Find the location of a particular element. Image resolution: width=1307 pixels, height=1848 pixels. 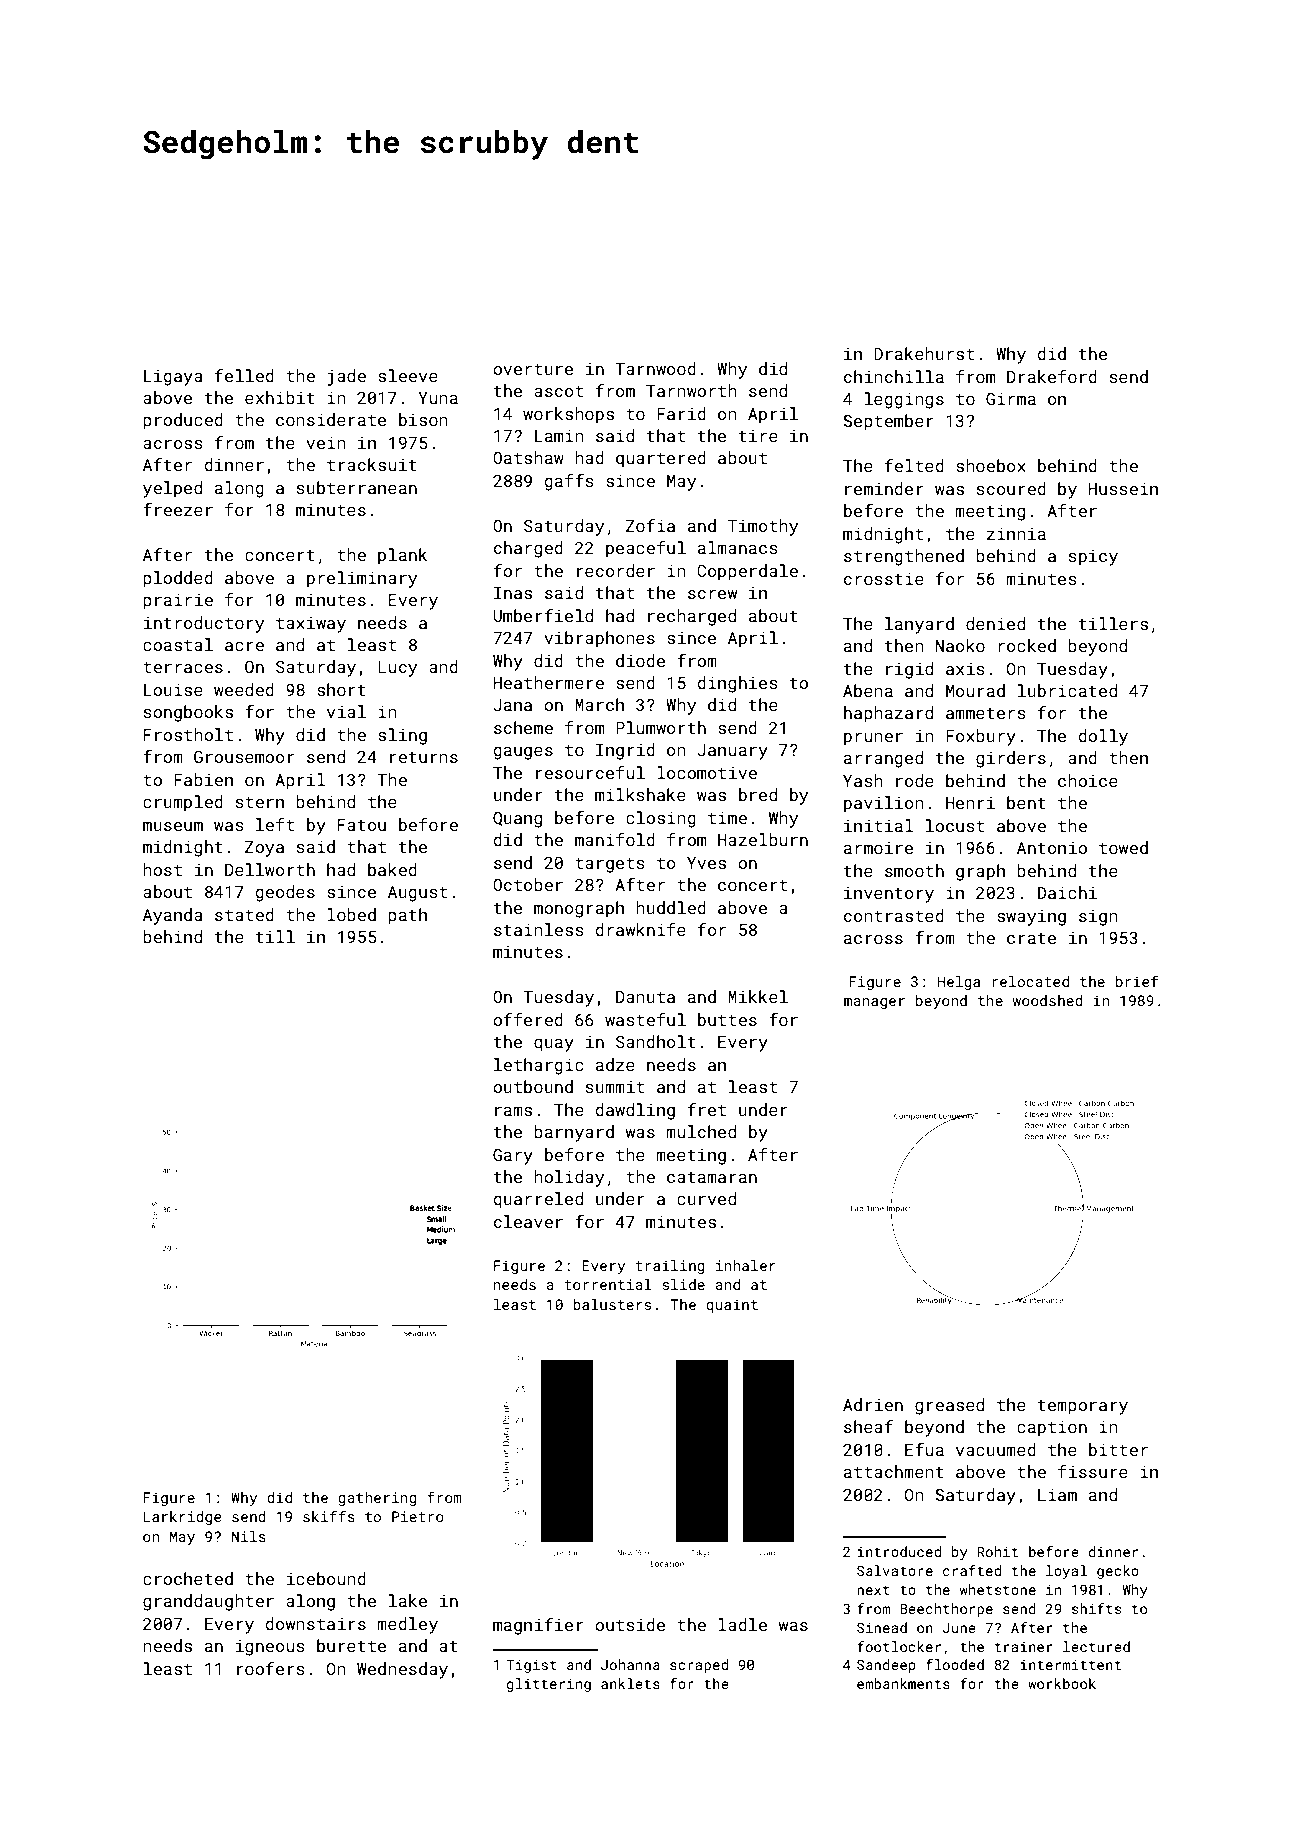

burette is located at coordinates (351, 1645).
